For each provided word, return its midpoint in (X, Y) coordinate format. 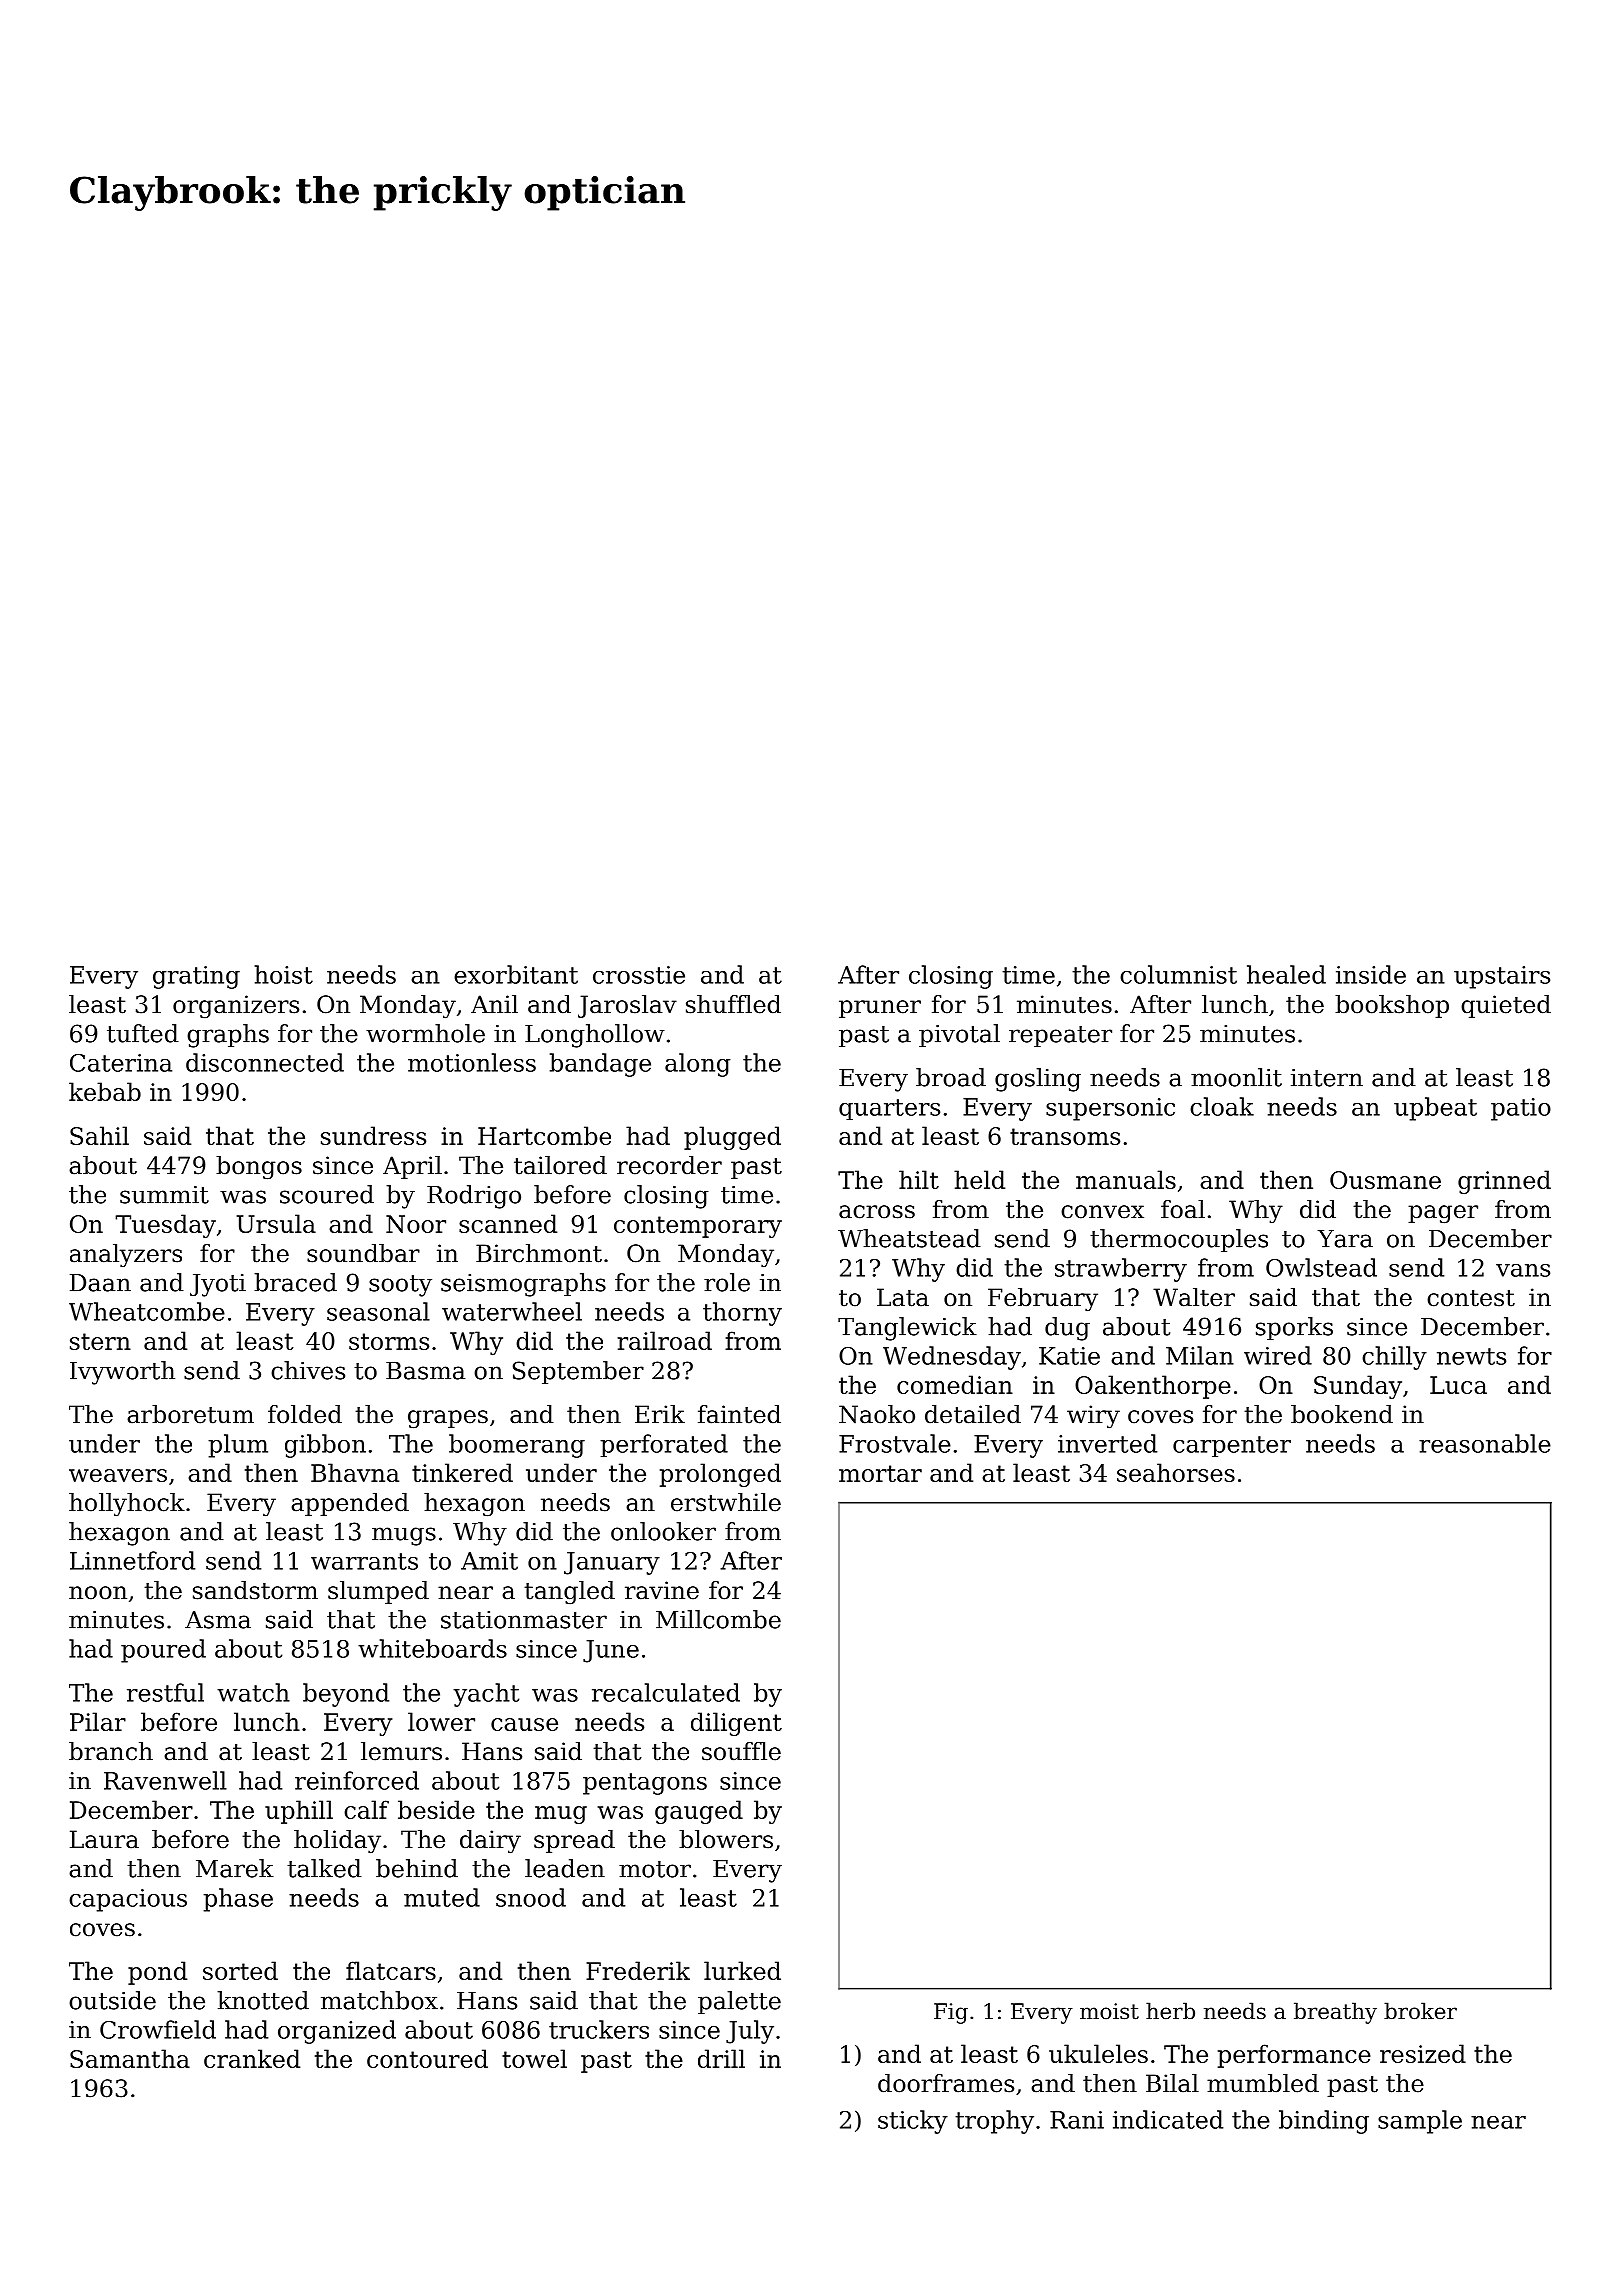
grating (196, 977)
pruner (880, 1009)
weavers (118, 1475)
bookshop (1392, 1006)
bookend (1342, 1414)
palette (739, 2002)
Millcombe (718, 1619)
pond (157, 1973)
